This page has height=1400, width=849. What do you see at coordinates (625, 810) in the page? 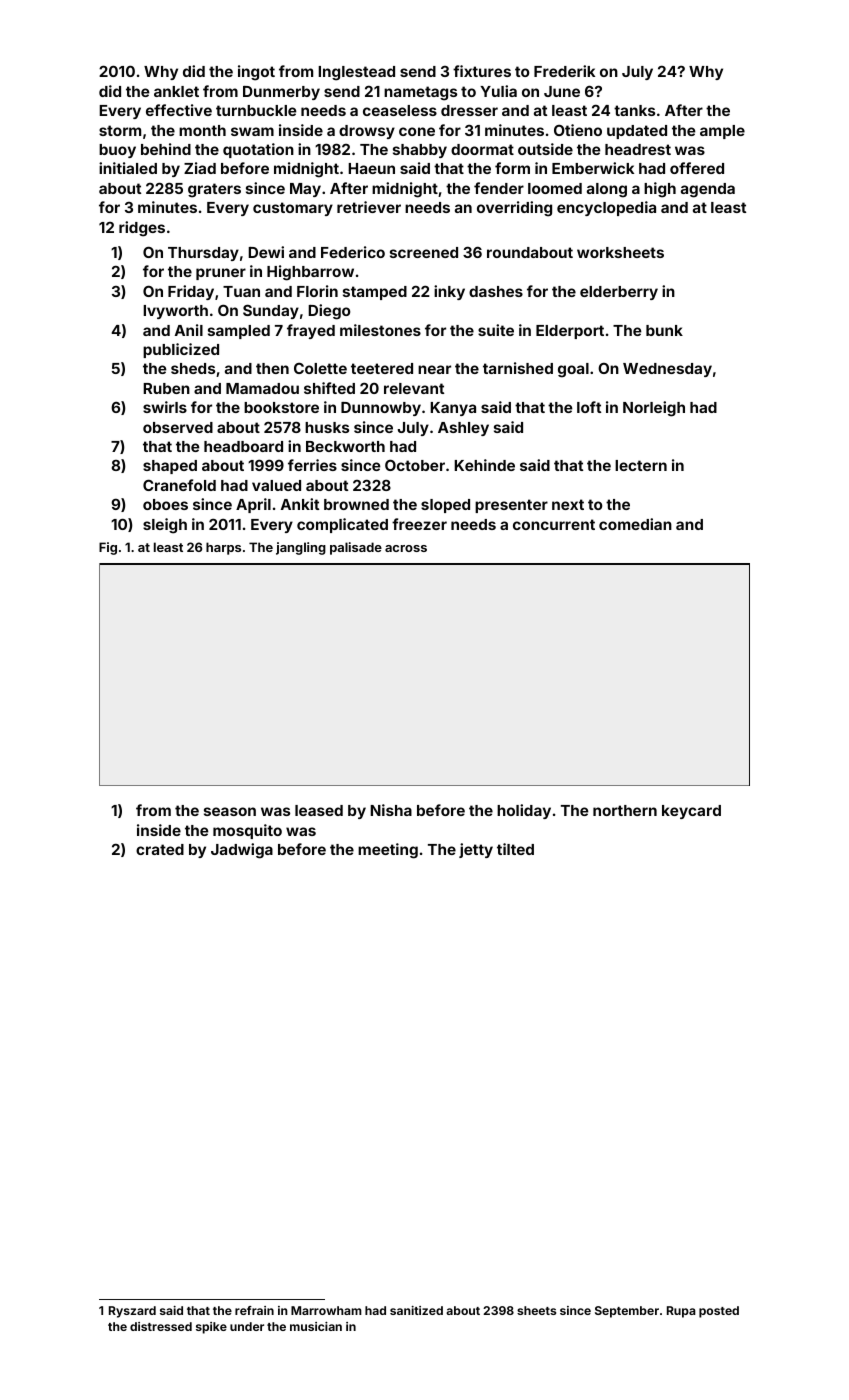
I see `northern` at bounding box center [625, 810].
